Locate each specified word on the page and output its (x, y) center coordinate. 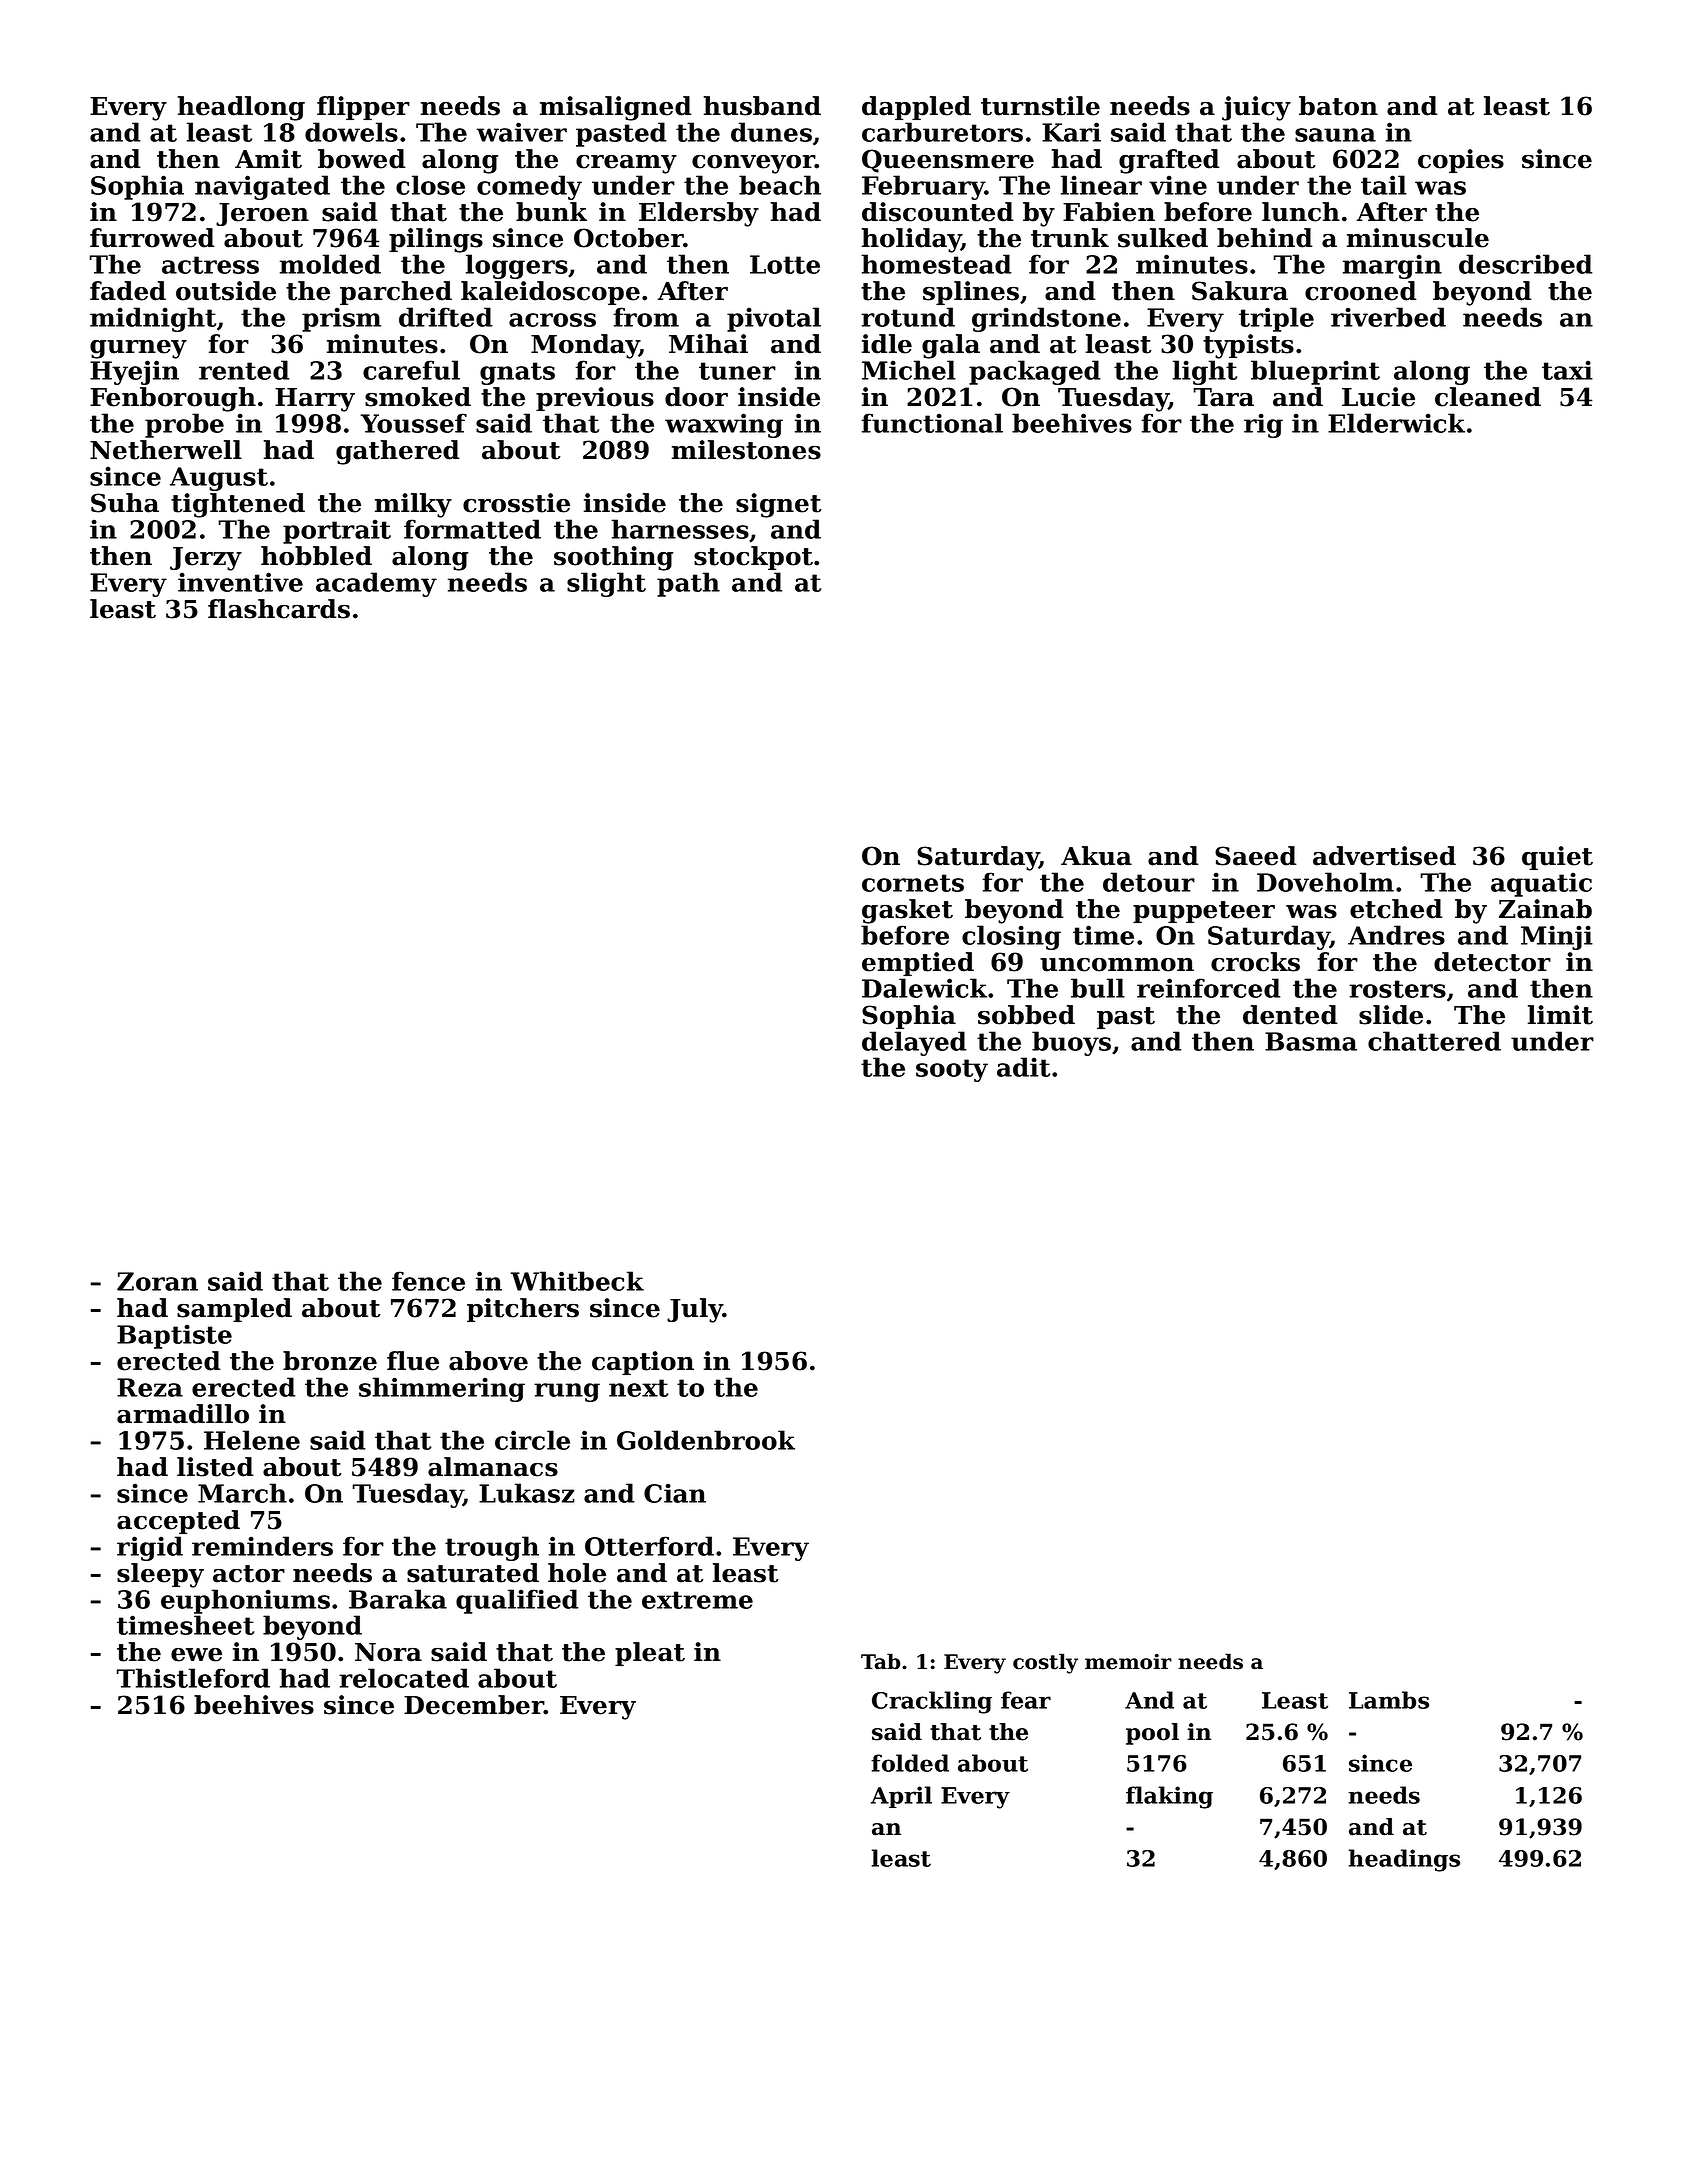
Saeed (1256, 856)
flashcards (279, 609)
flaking (1169, 1797)
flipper (363, 108)
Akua (1096, 856)
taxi (1567, 370)
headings (1404, 1860)
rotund (908, 317)
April (901, 1797)
